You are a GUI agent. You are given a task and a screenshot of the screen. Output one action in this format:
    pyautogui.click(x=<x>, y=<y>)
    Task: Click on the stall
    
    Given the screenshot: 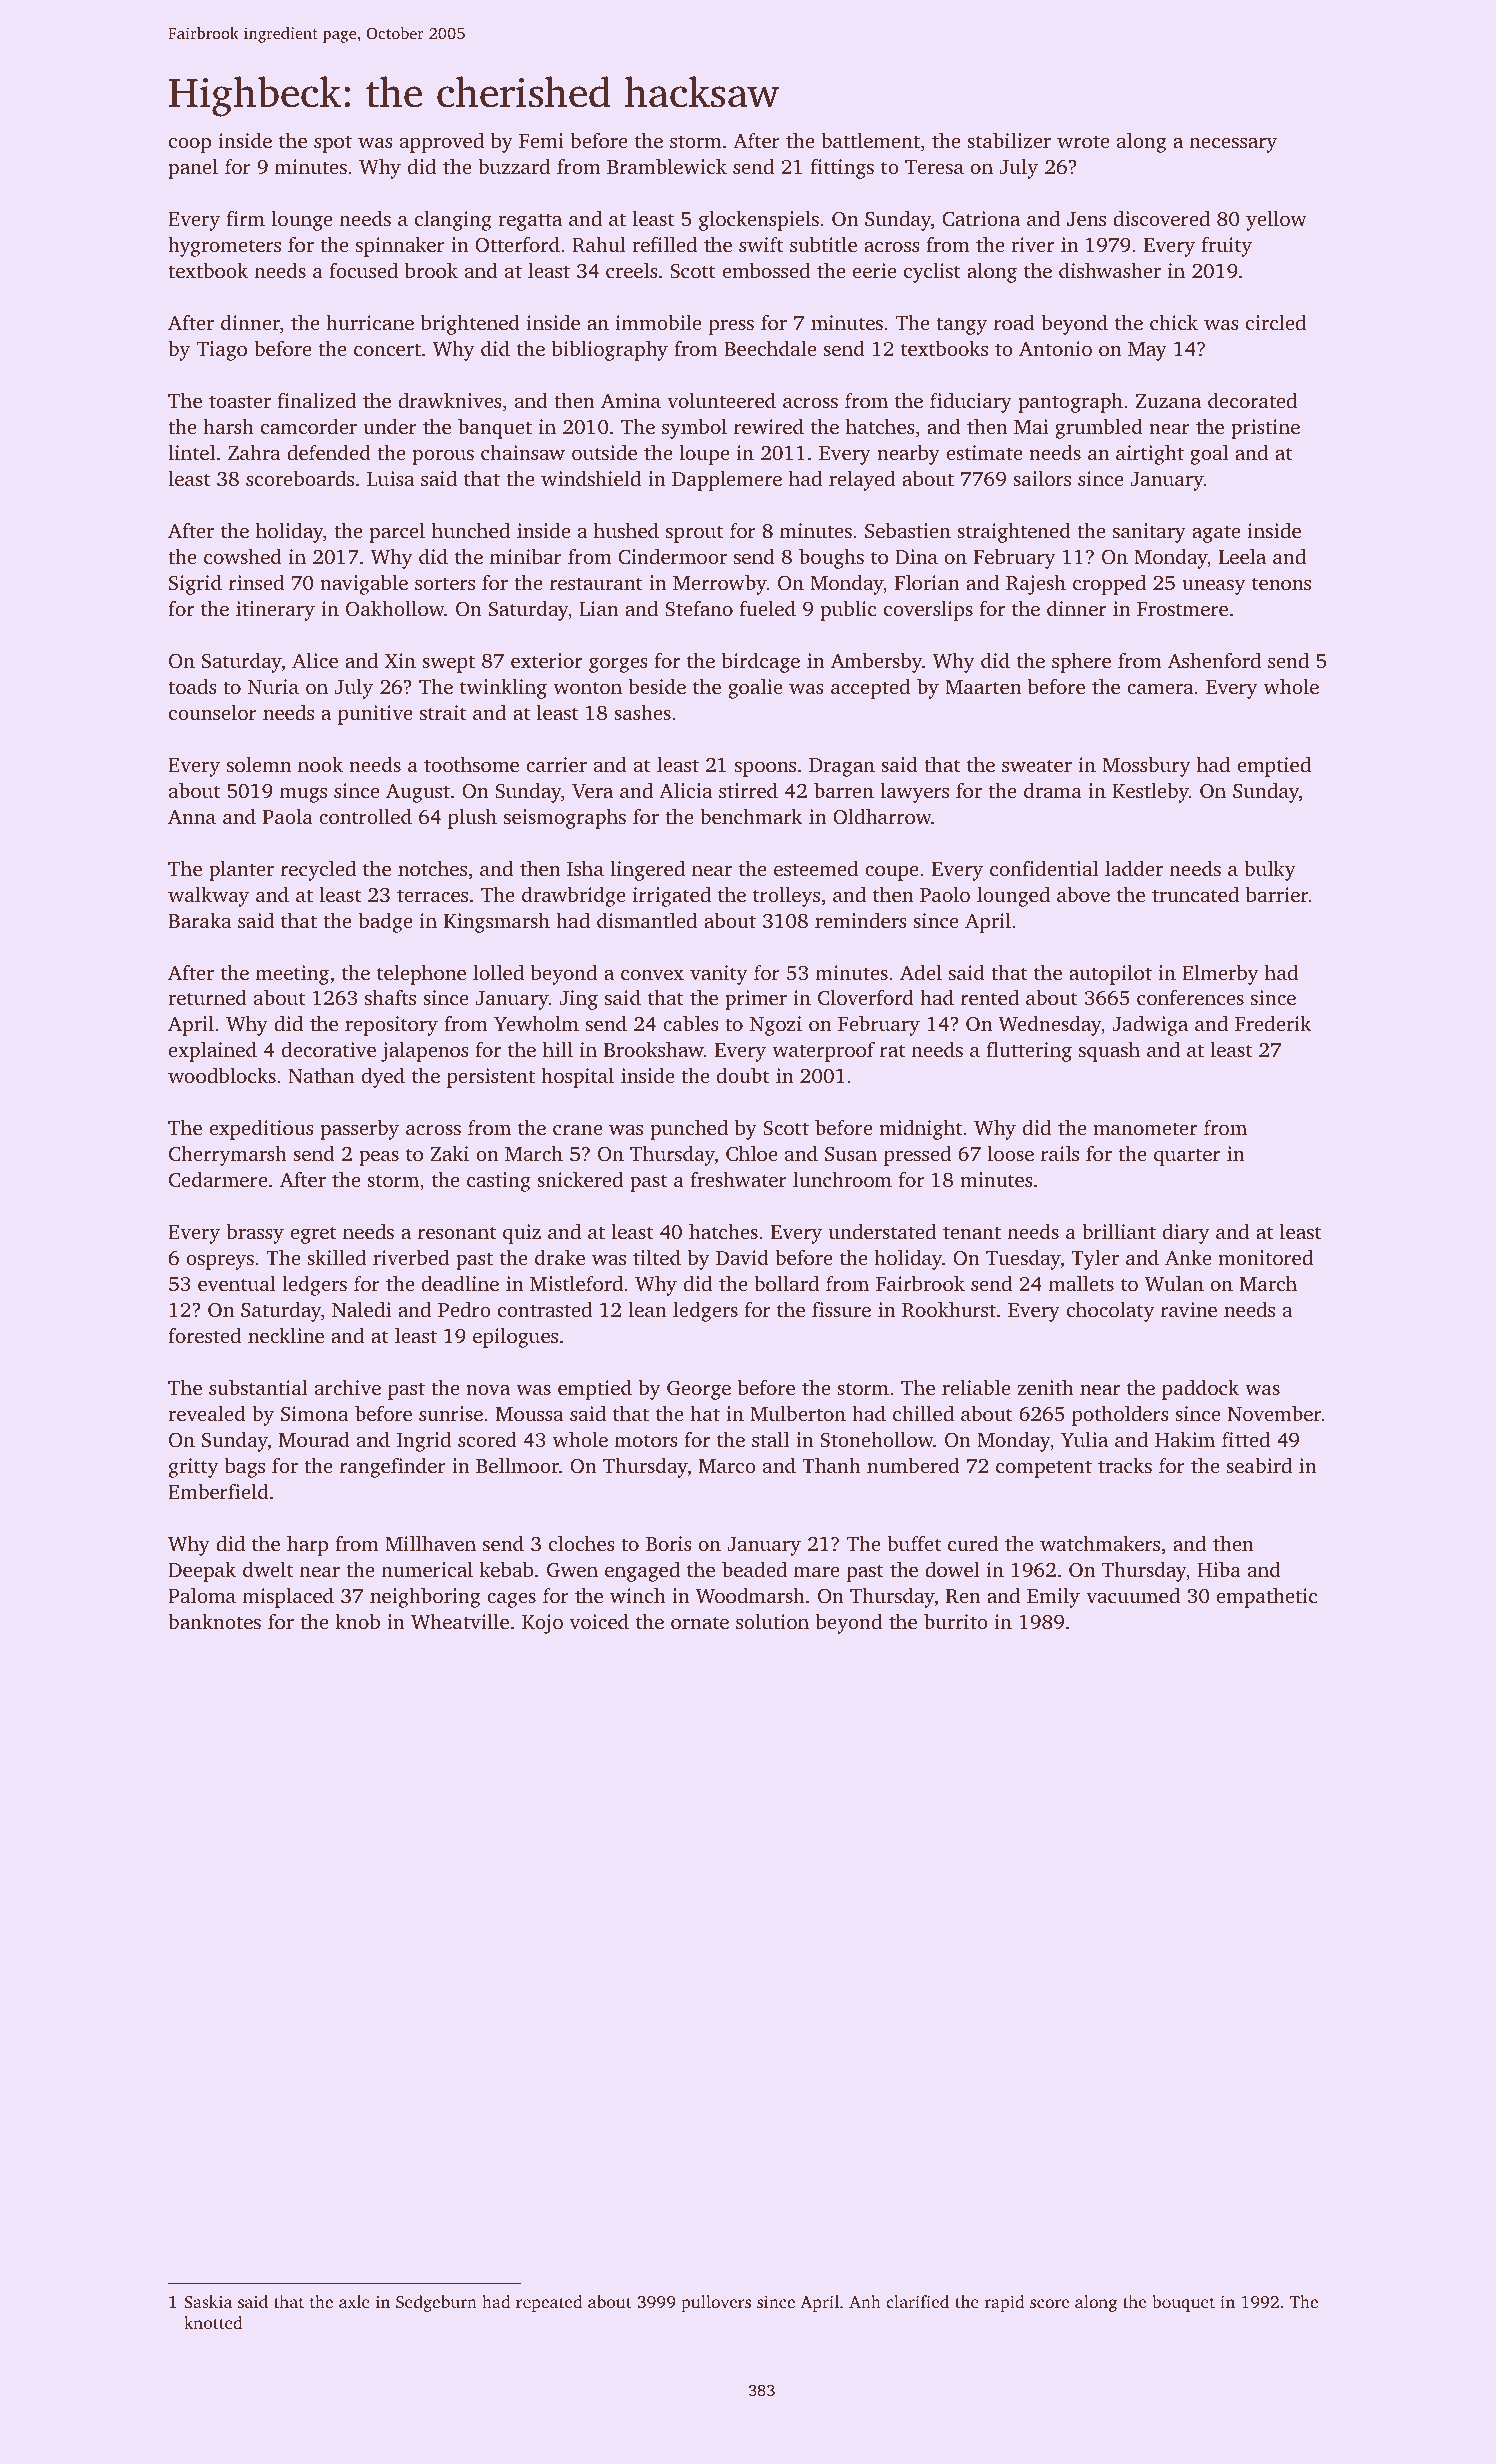 What is the action you would take?
    pyautogui.click(x=770, y=1439)
